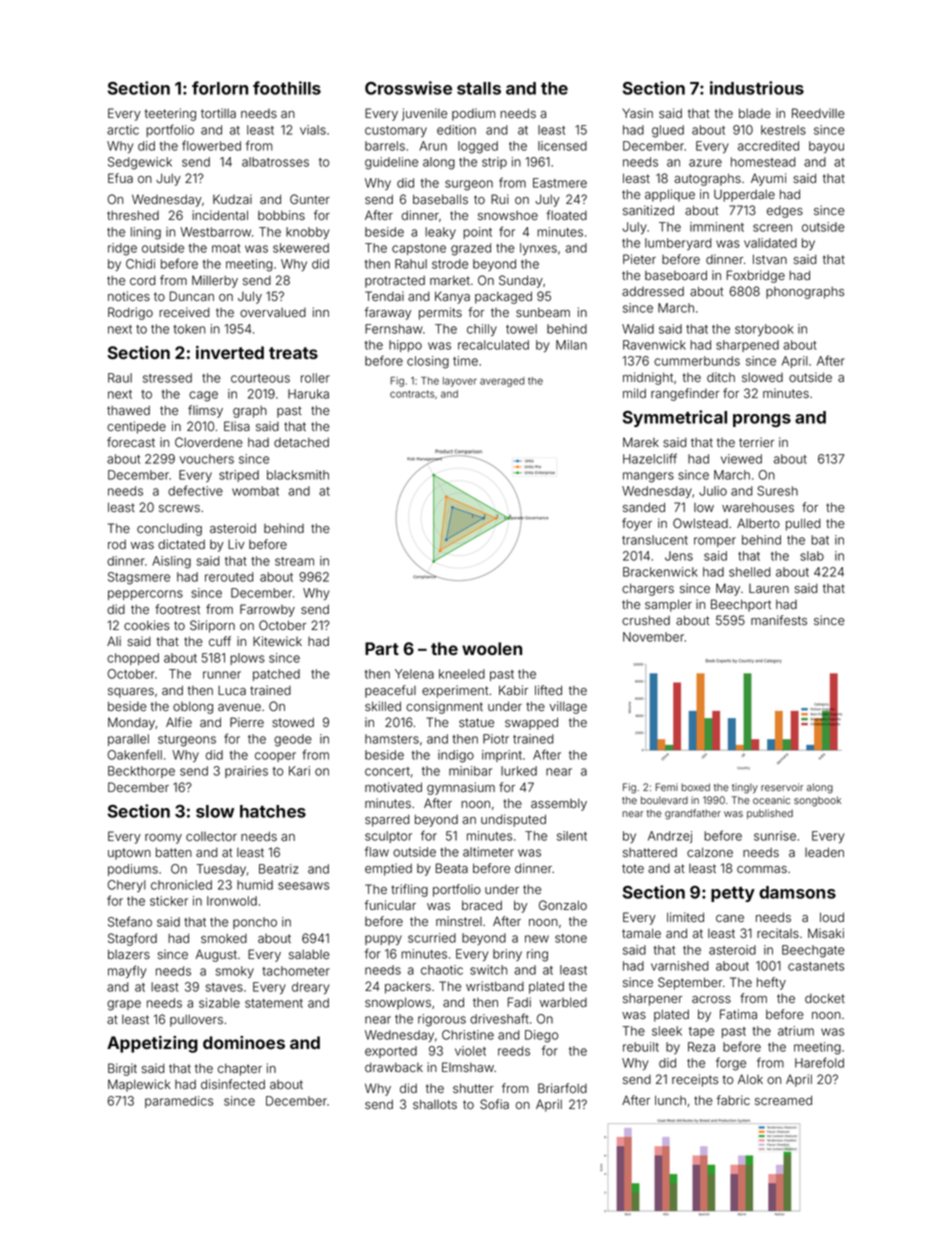 The height and width of the screenshot is (1233, 952). I want to click on screamed, so click(783, 1100).
